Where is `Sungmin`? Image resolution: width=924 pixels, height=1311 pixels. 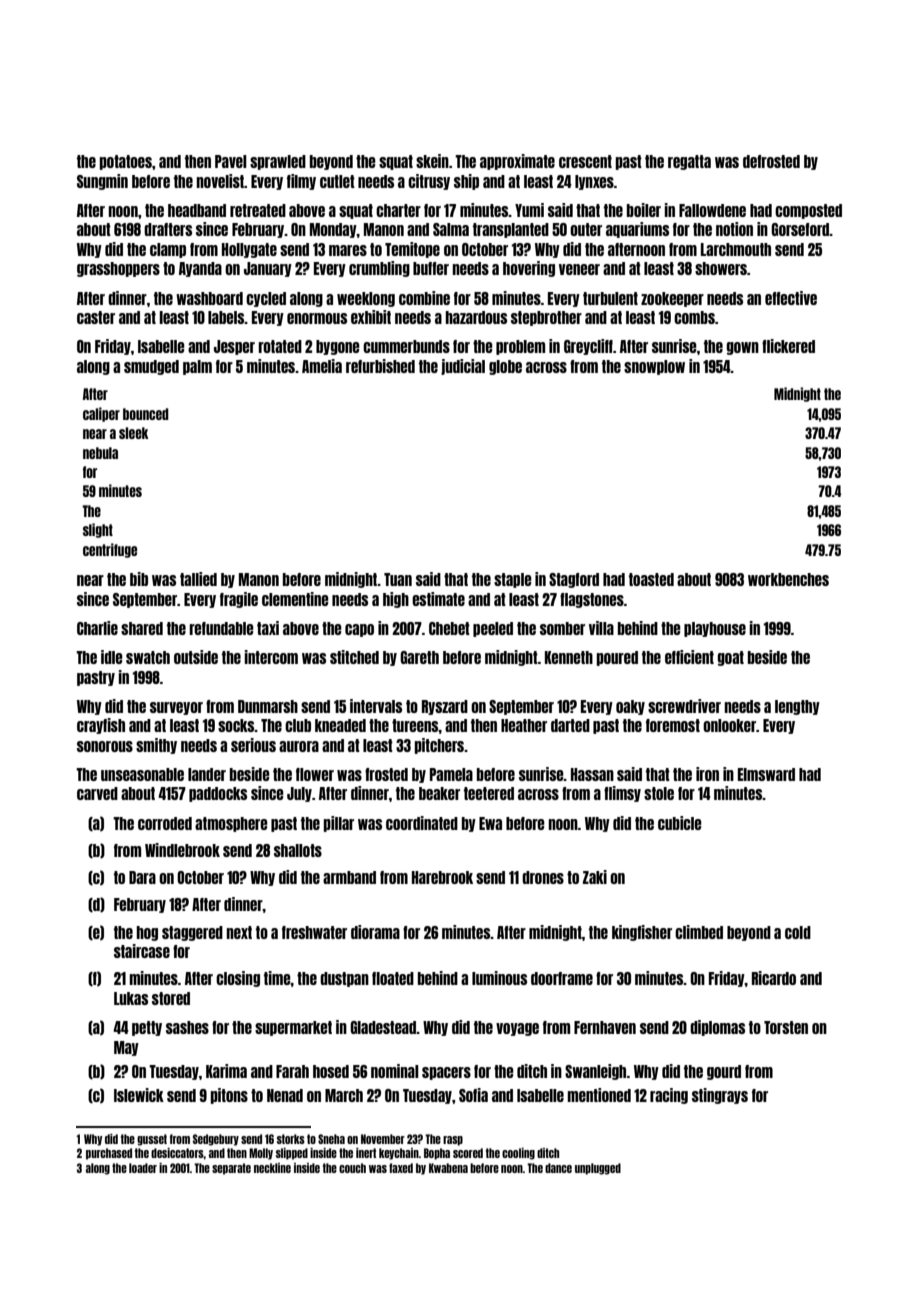
Sungmin is located at coordinates (102, 182).
